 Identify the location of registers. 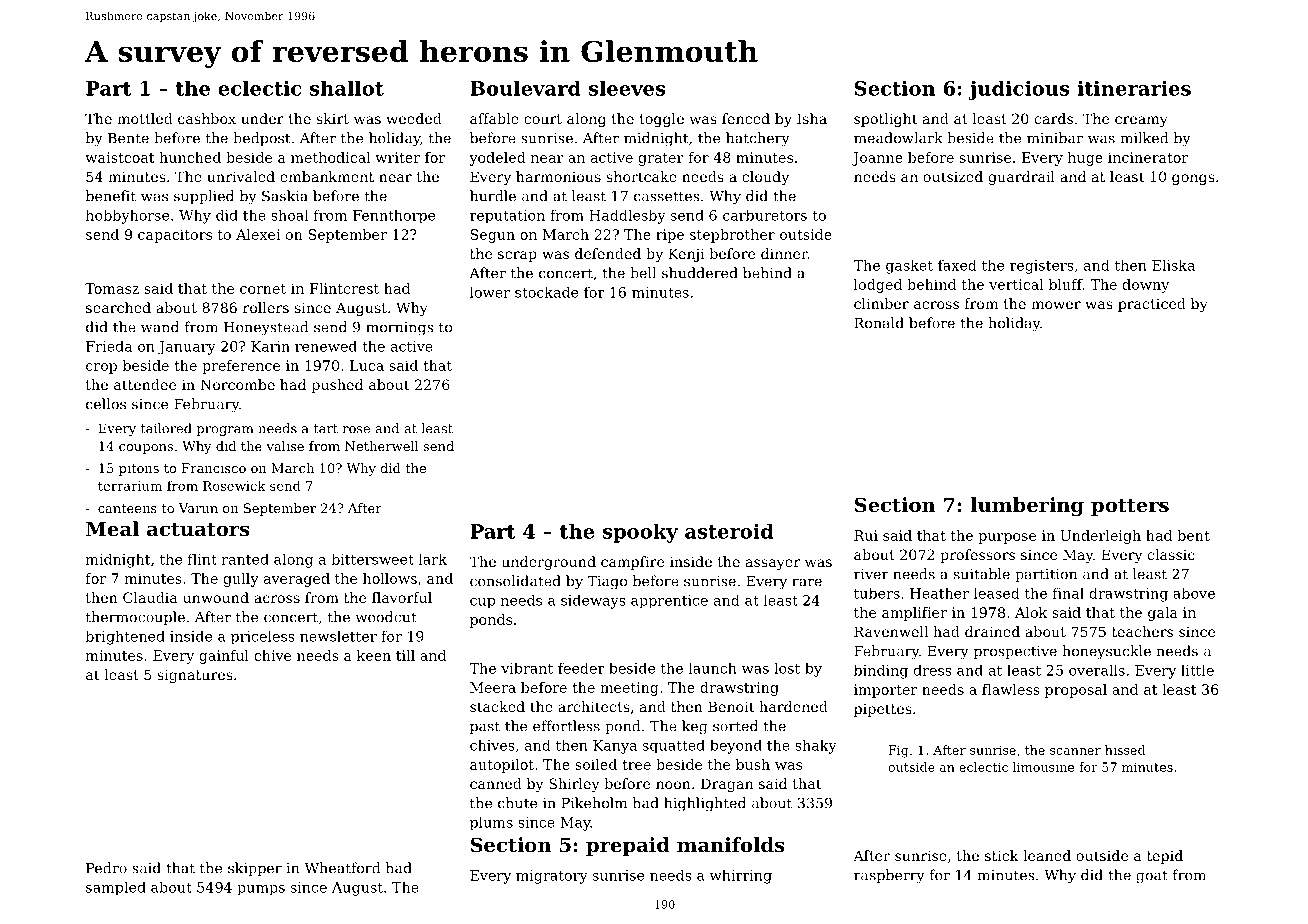
(1042, 267).
